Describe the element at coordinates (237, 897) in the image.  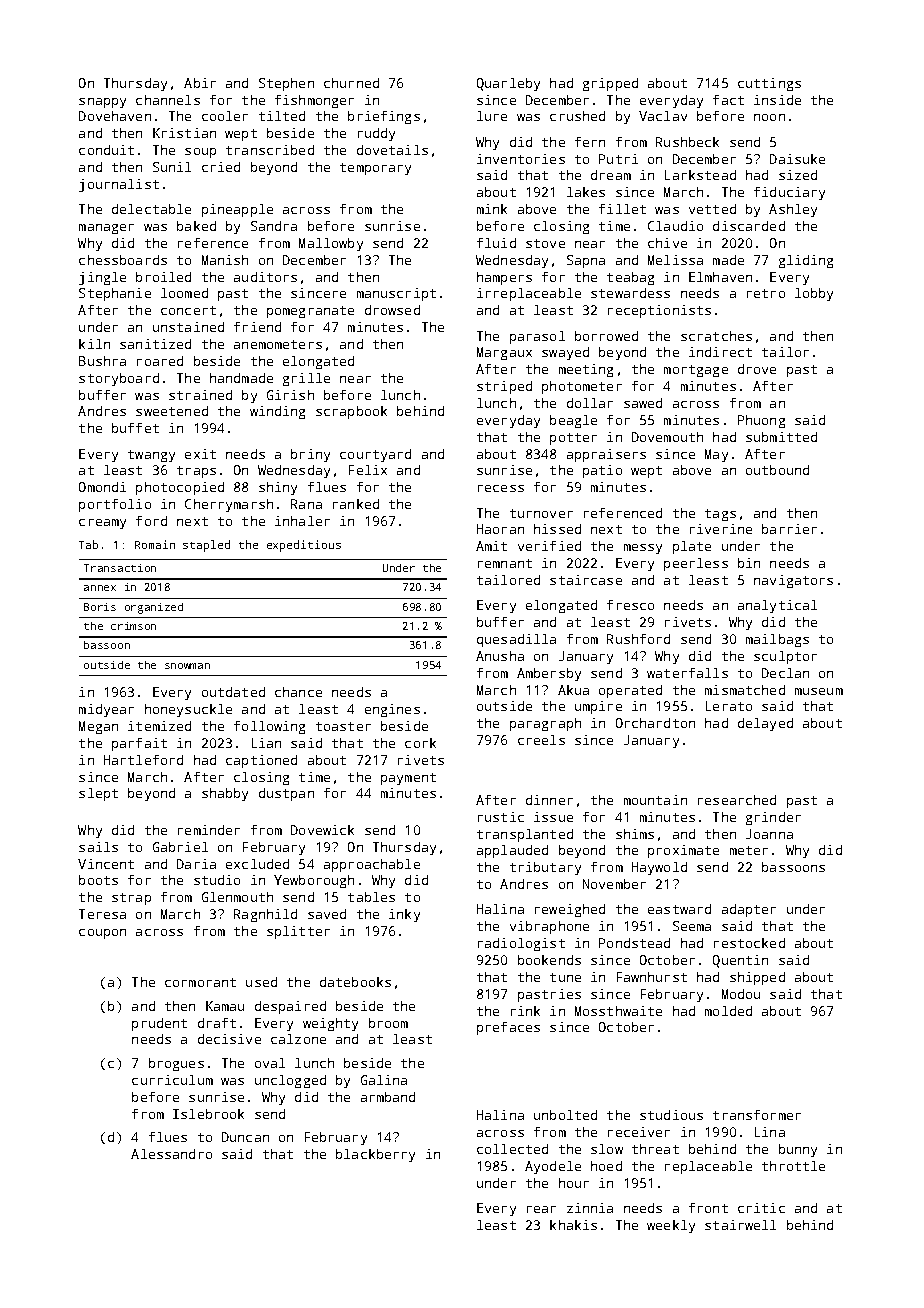
I see `Glenmouth` at that location.
